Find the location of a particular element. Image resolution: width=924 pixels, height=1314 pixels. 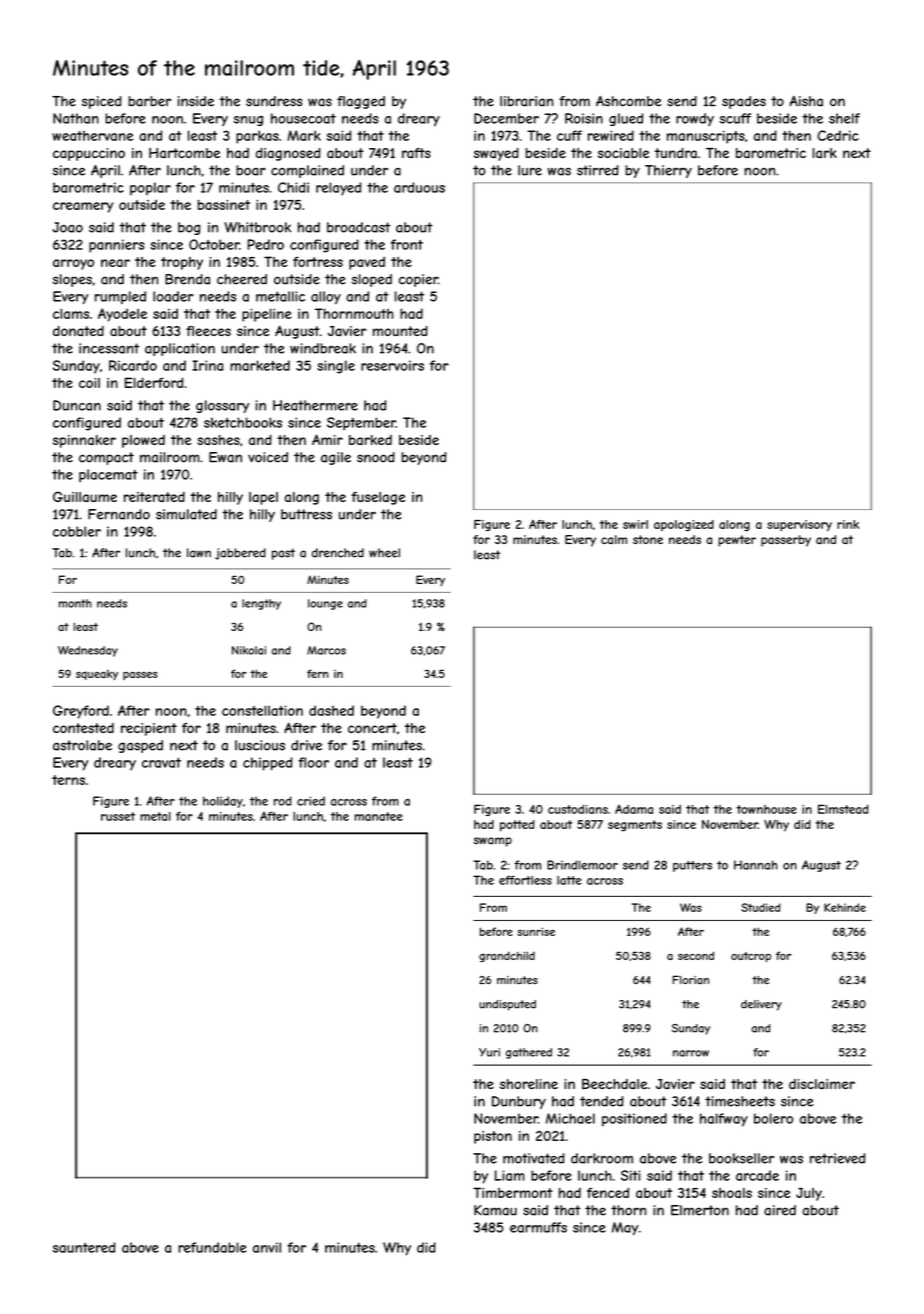

shelf is located at coordinates (844, 118).
